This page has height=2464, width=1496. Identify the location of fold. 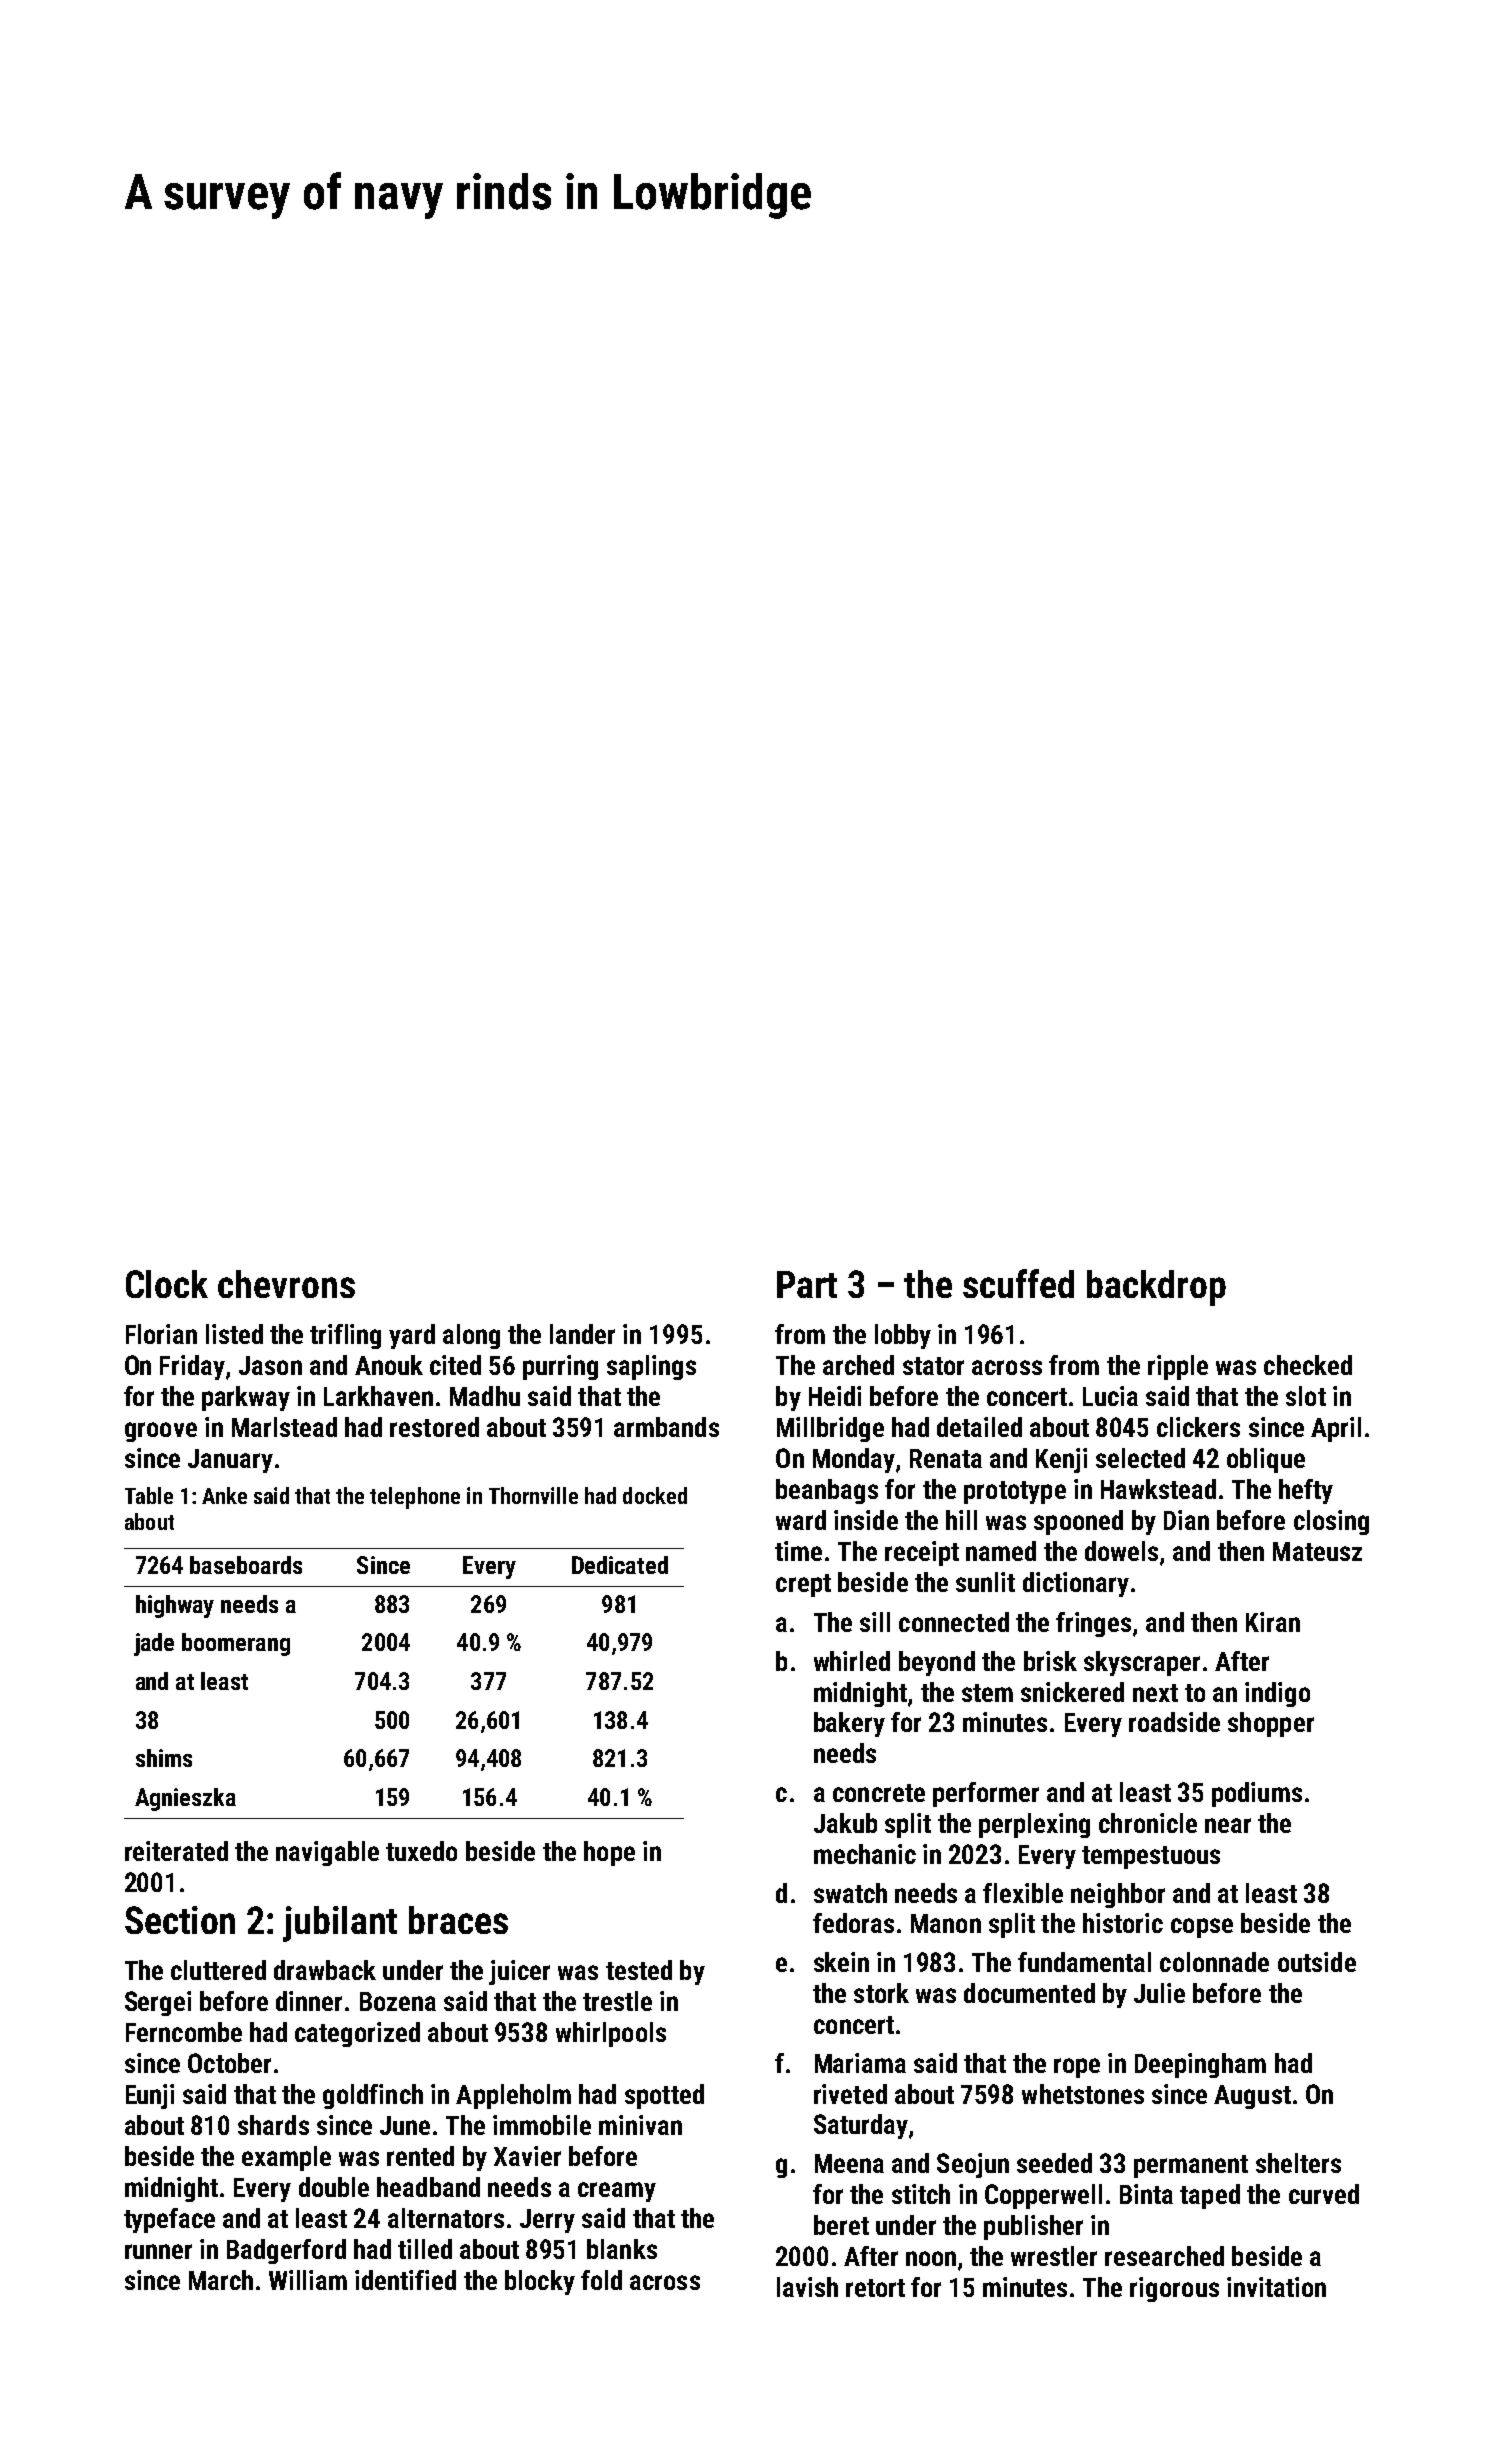
(601, 2280).
